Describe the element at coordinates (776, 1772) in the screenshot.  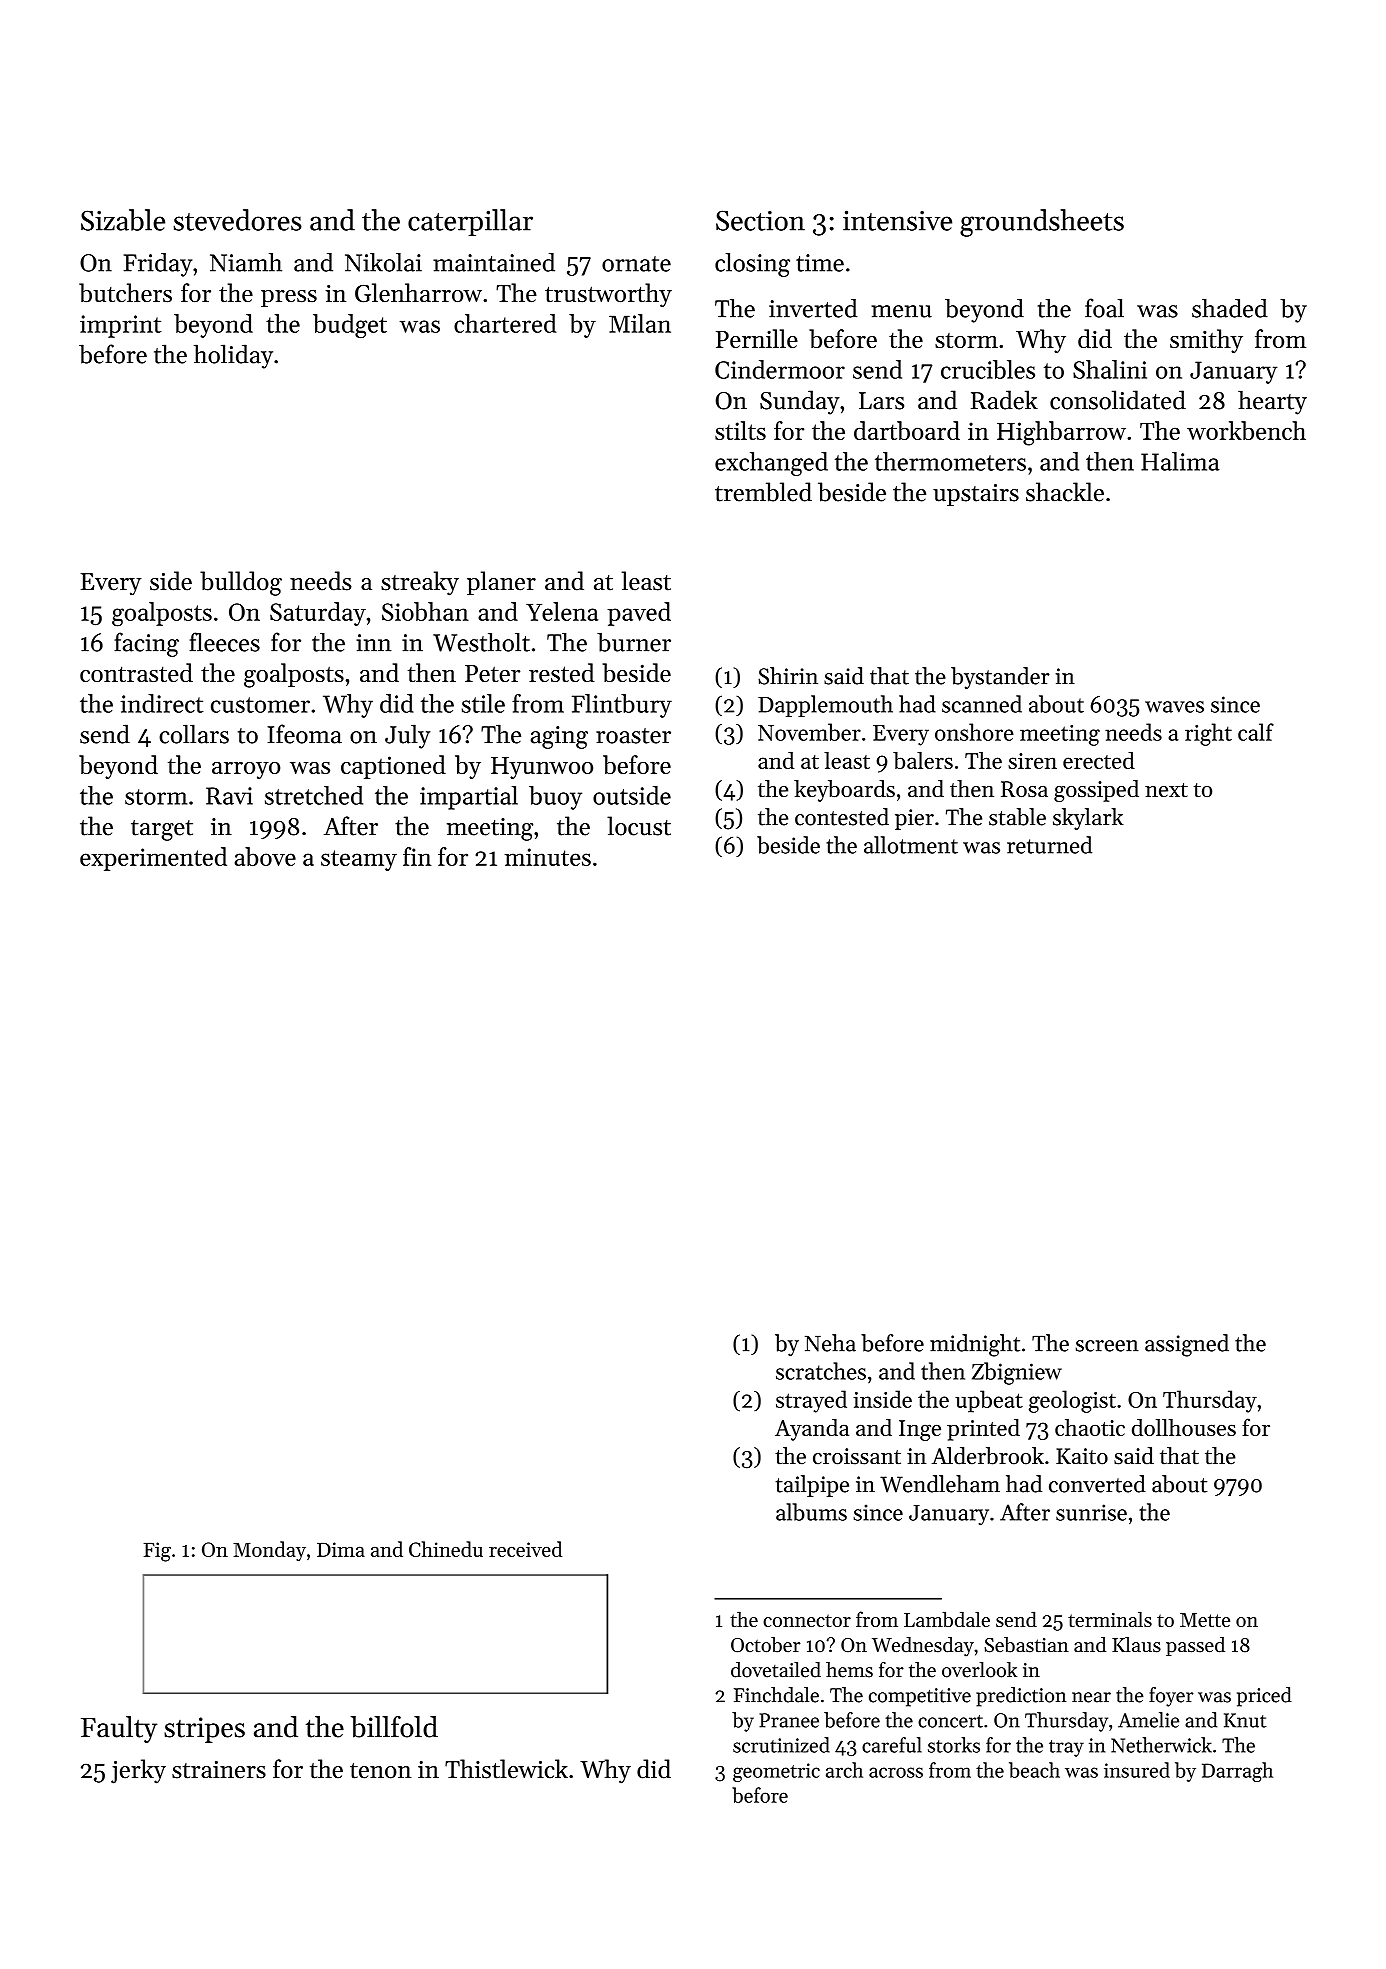
I see `geometric` at that location.
